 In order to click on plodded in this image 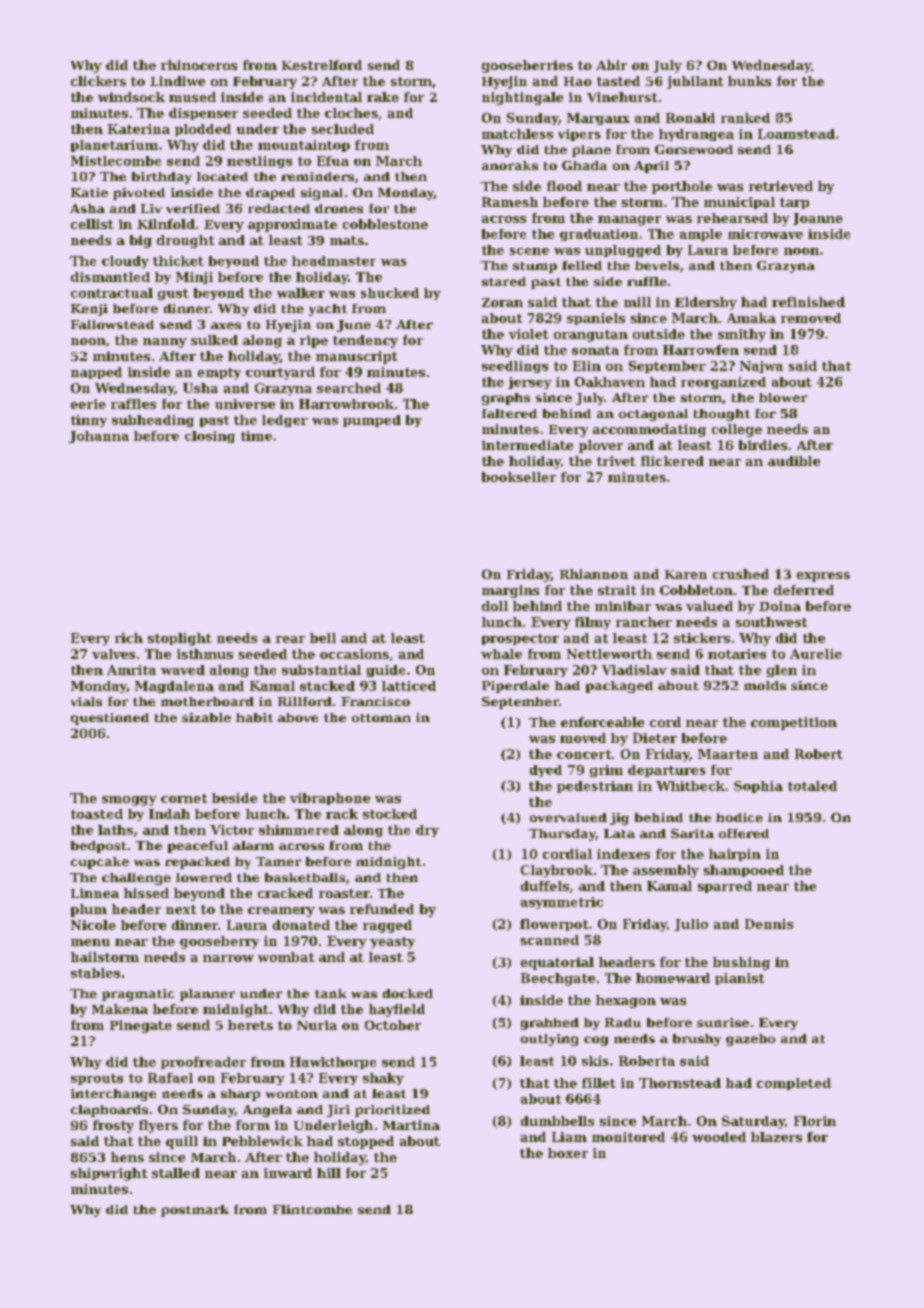, I will do `click(203, 130)`.
